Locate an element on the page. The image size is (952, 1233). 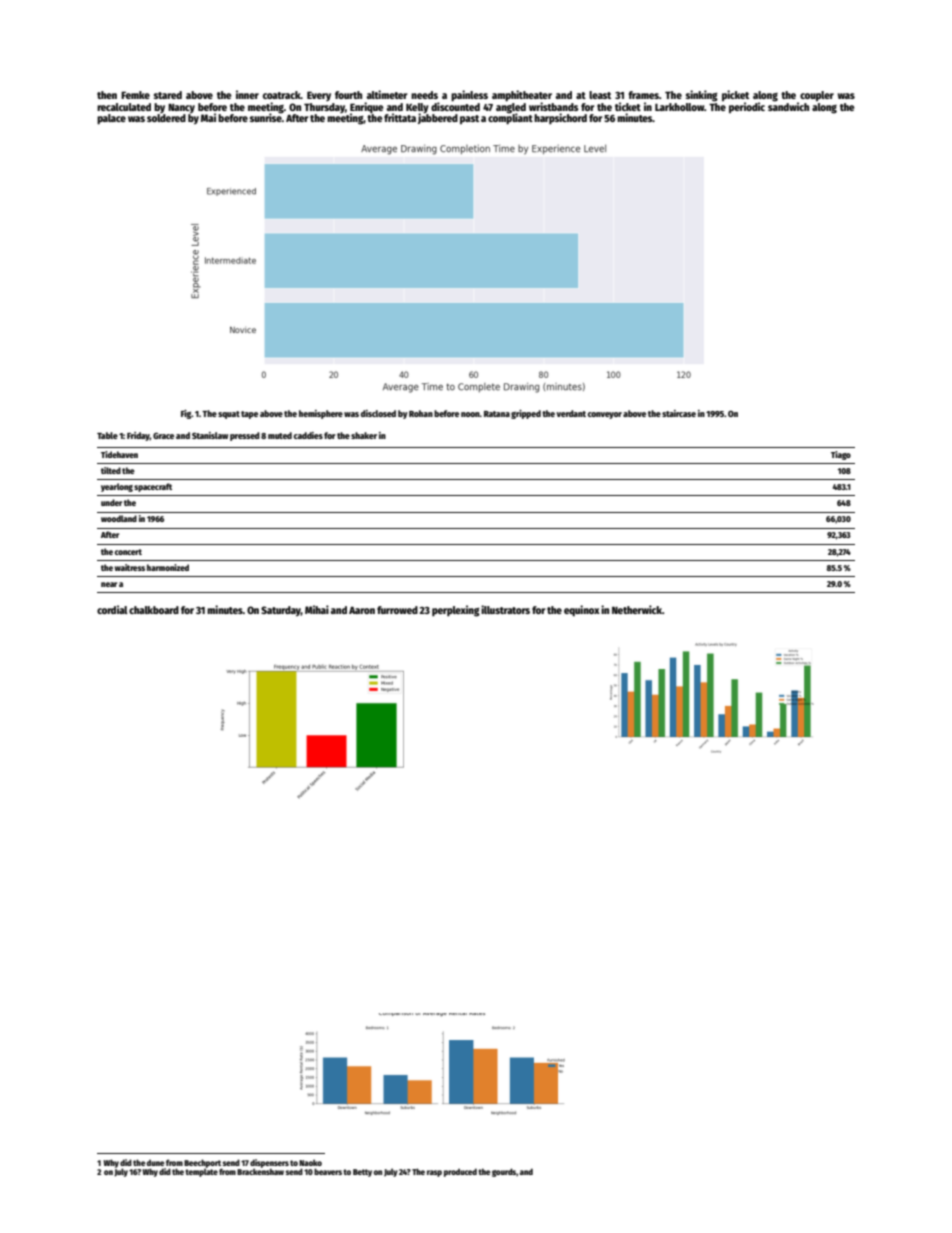
illustrators is located at coordinates (505, 609).
